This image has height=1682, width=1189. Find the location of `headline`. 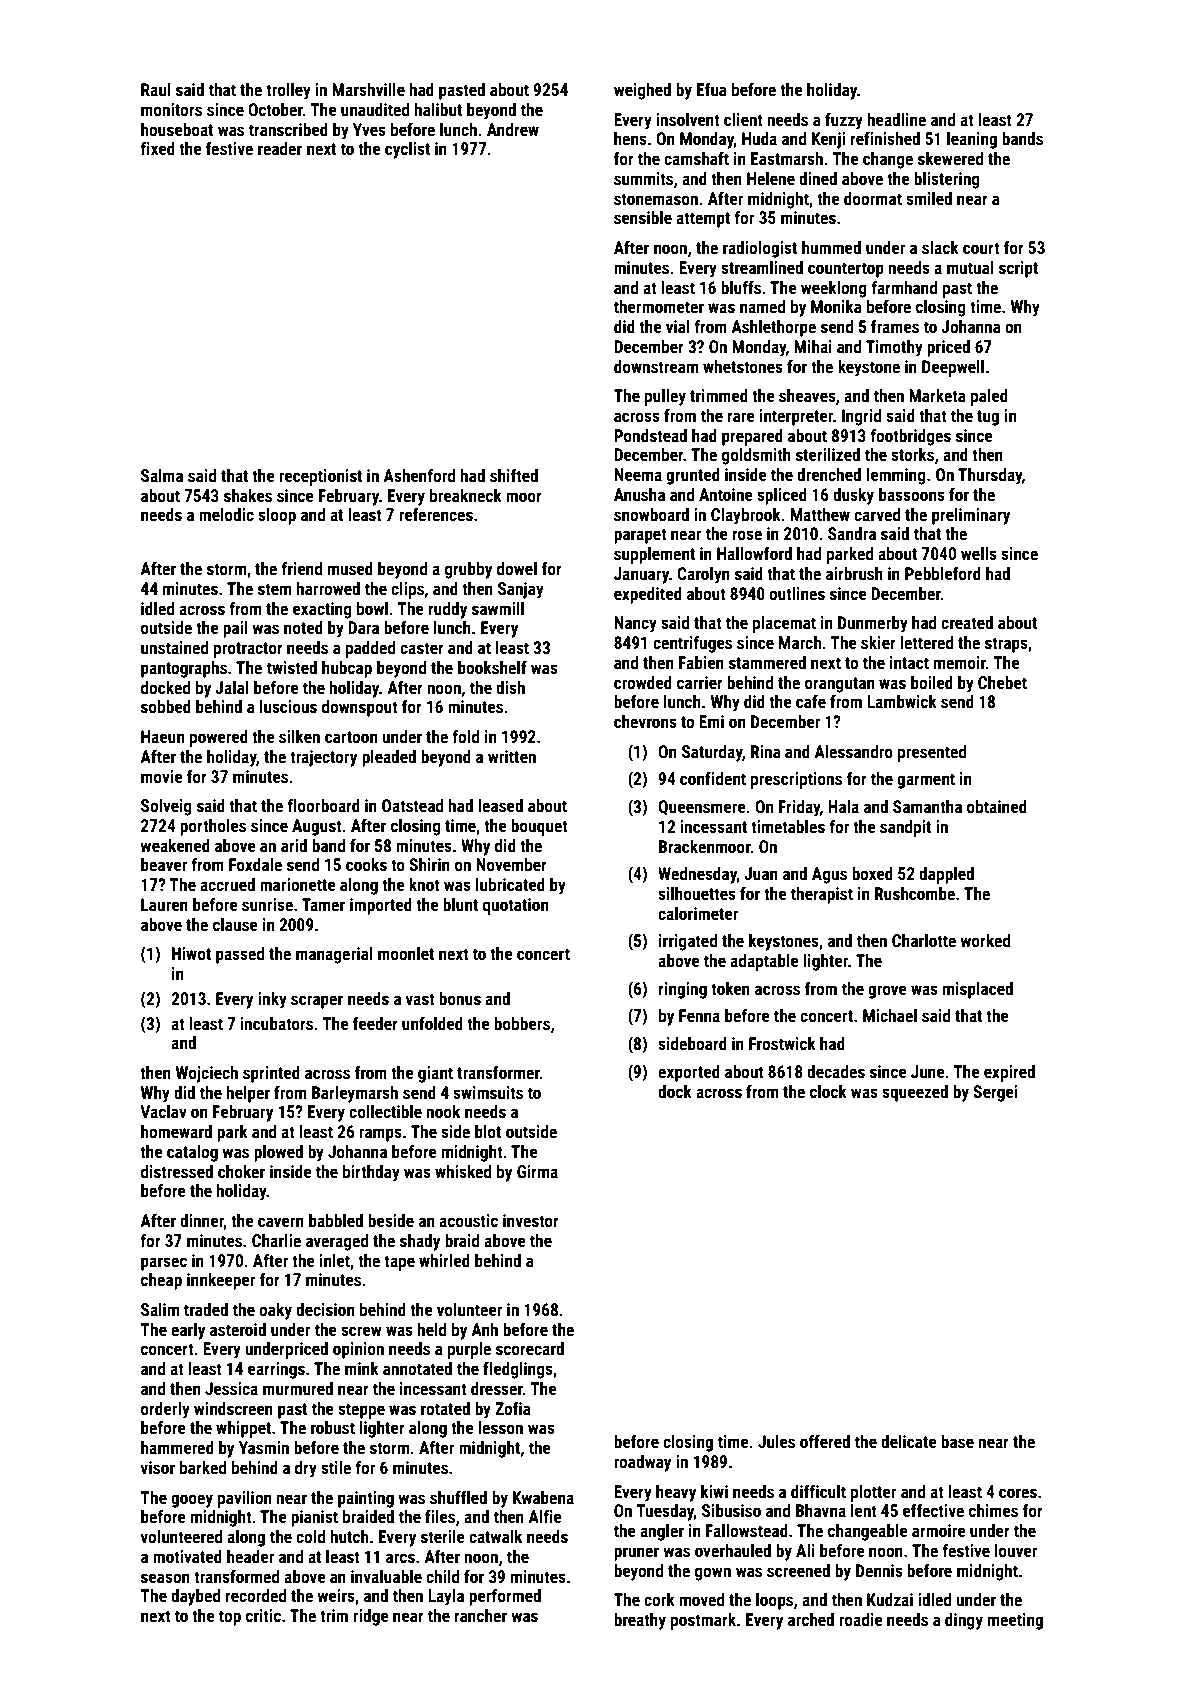

headline is located at coordinates (896, 119).
